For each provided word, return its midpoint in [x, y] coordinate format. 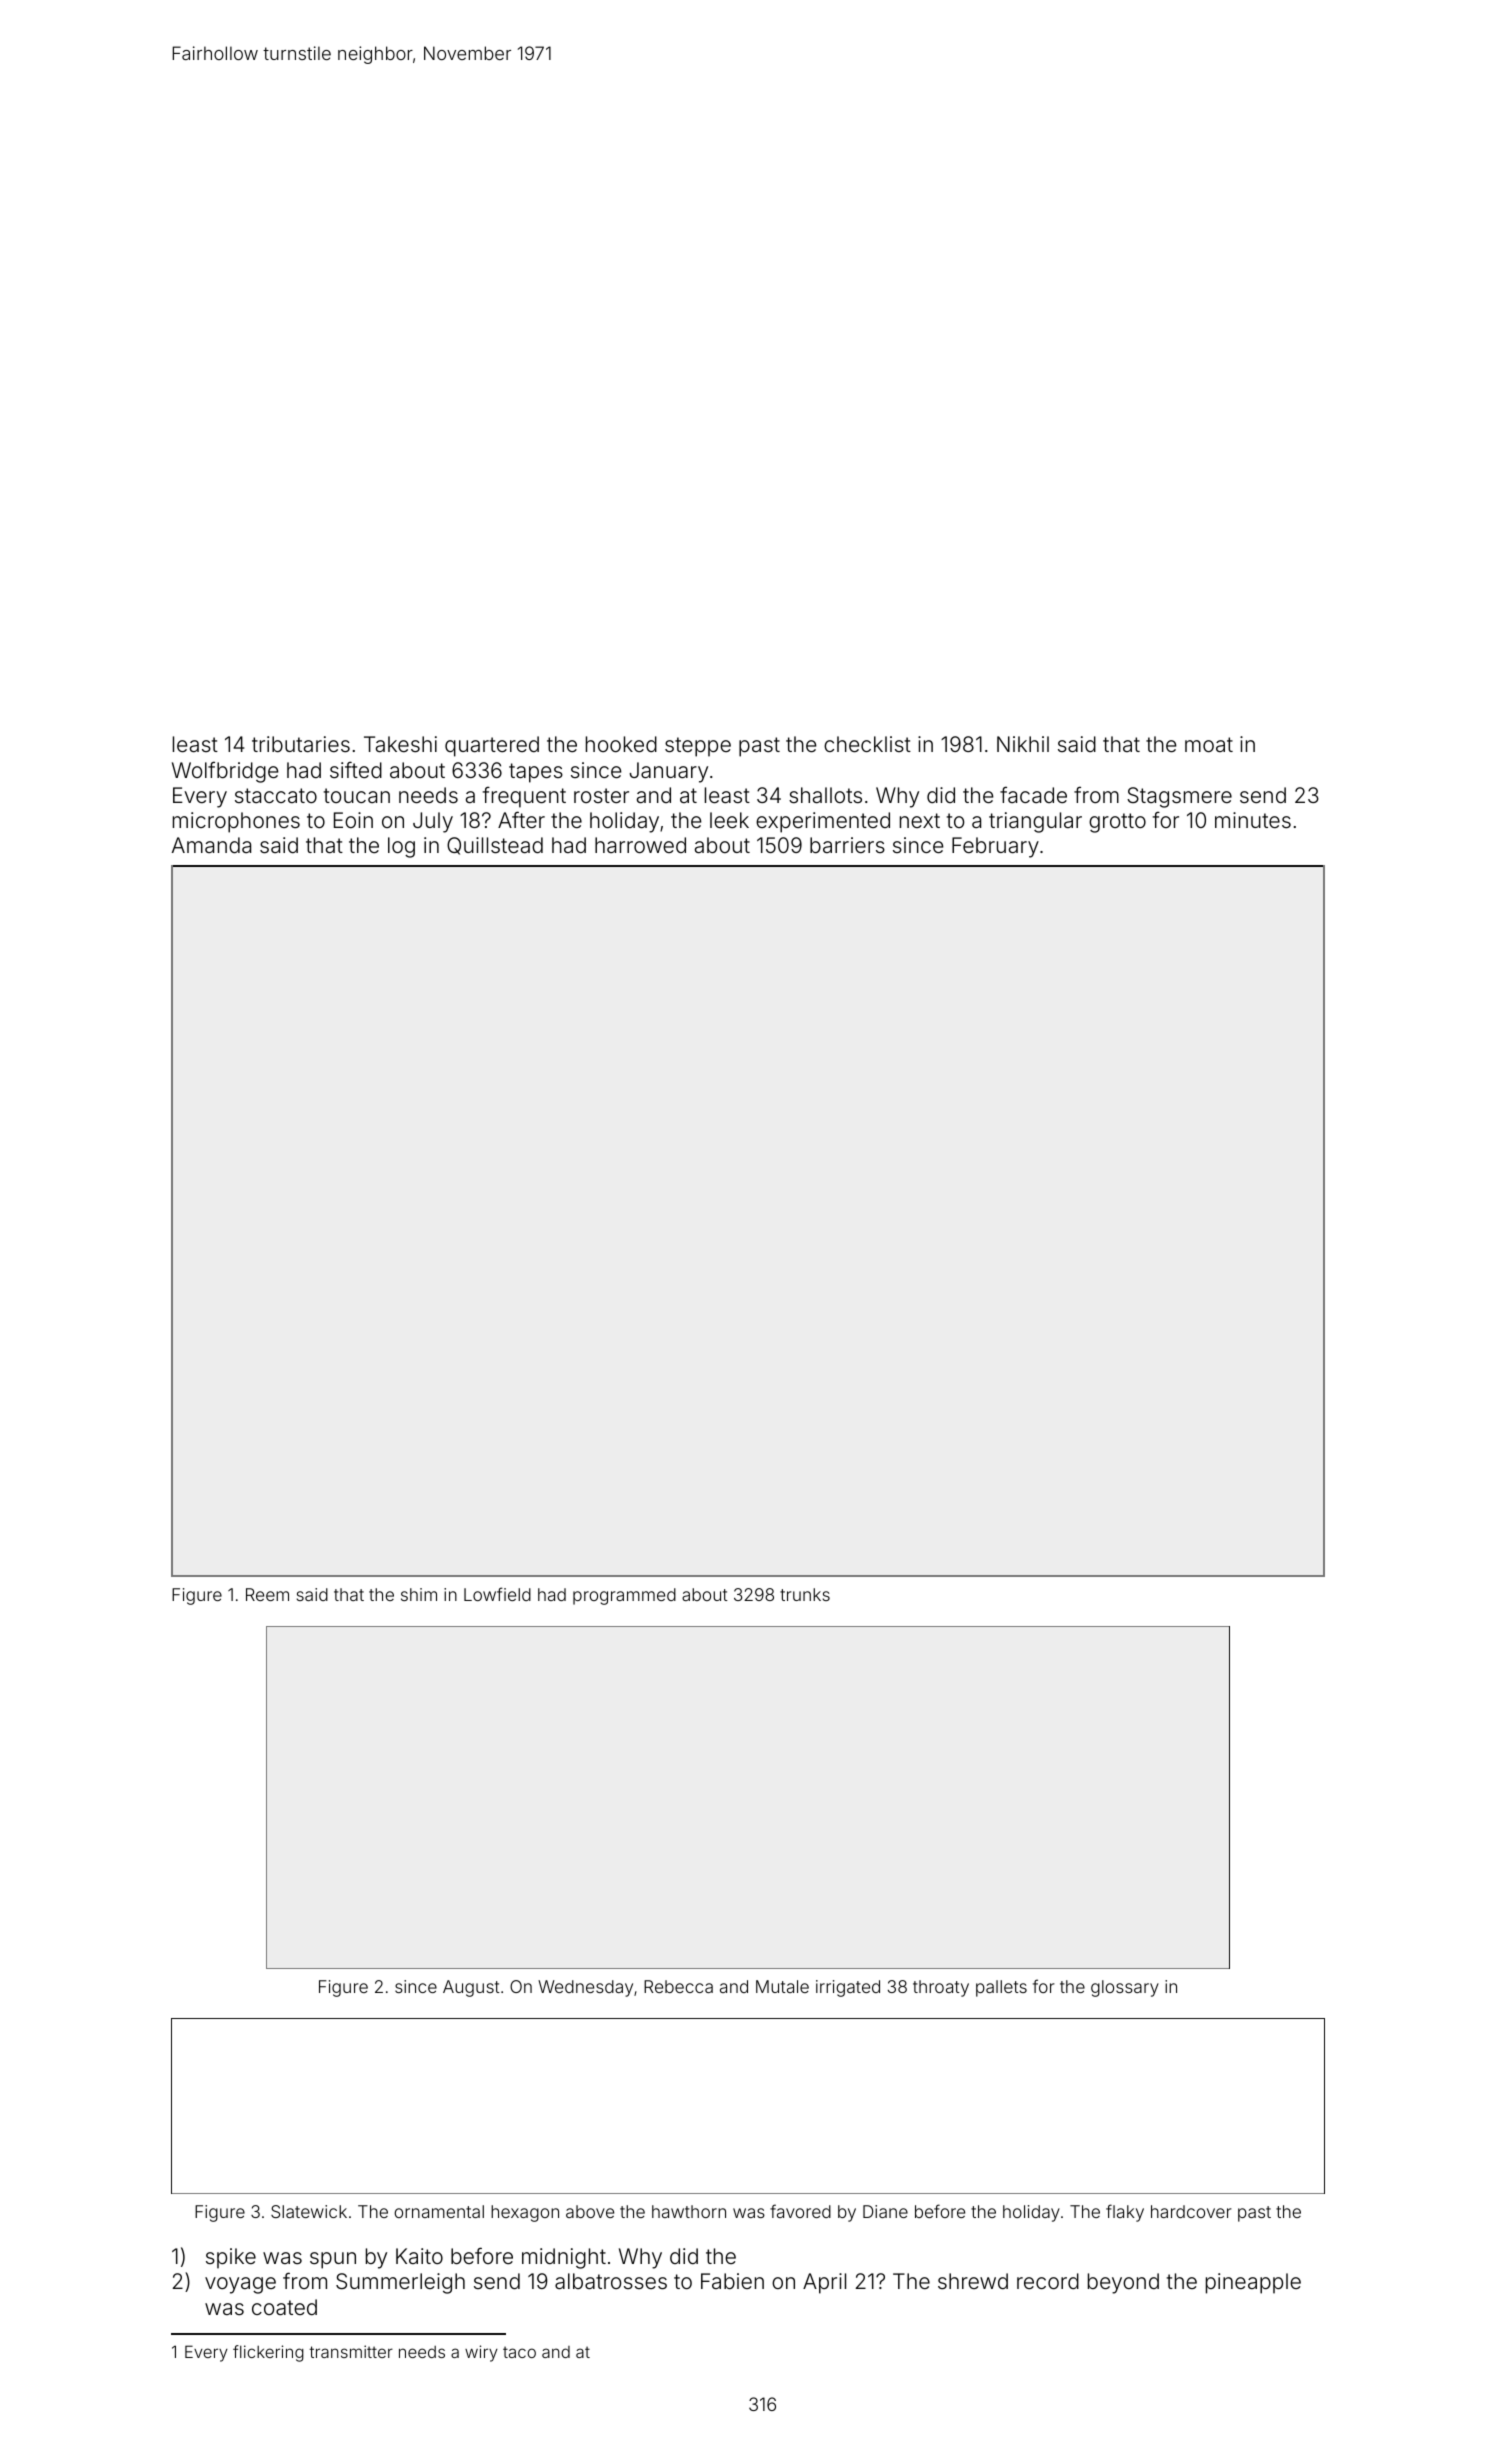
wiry [481, 2353]
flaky [1125, 2213]
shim [419, 1594]
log [401, 847]
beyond [1123, 2283]
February [995, 847]
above [590, 2211]
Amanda [211, 845]
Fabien [732, 2281]
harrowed [640, 845]
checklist [867, 744]
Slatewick [309, 2211]
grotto [1117, 823]
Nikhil [1023, 744]
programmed [624, 1596]
